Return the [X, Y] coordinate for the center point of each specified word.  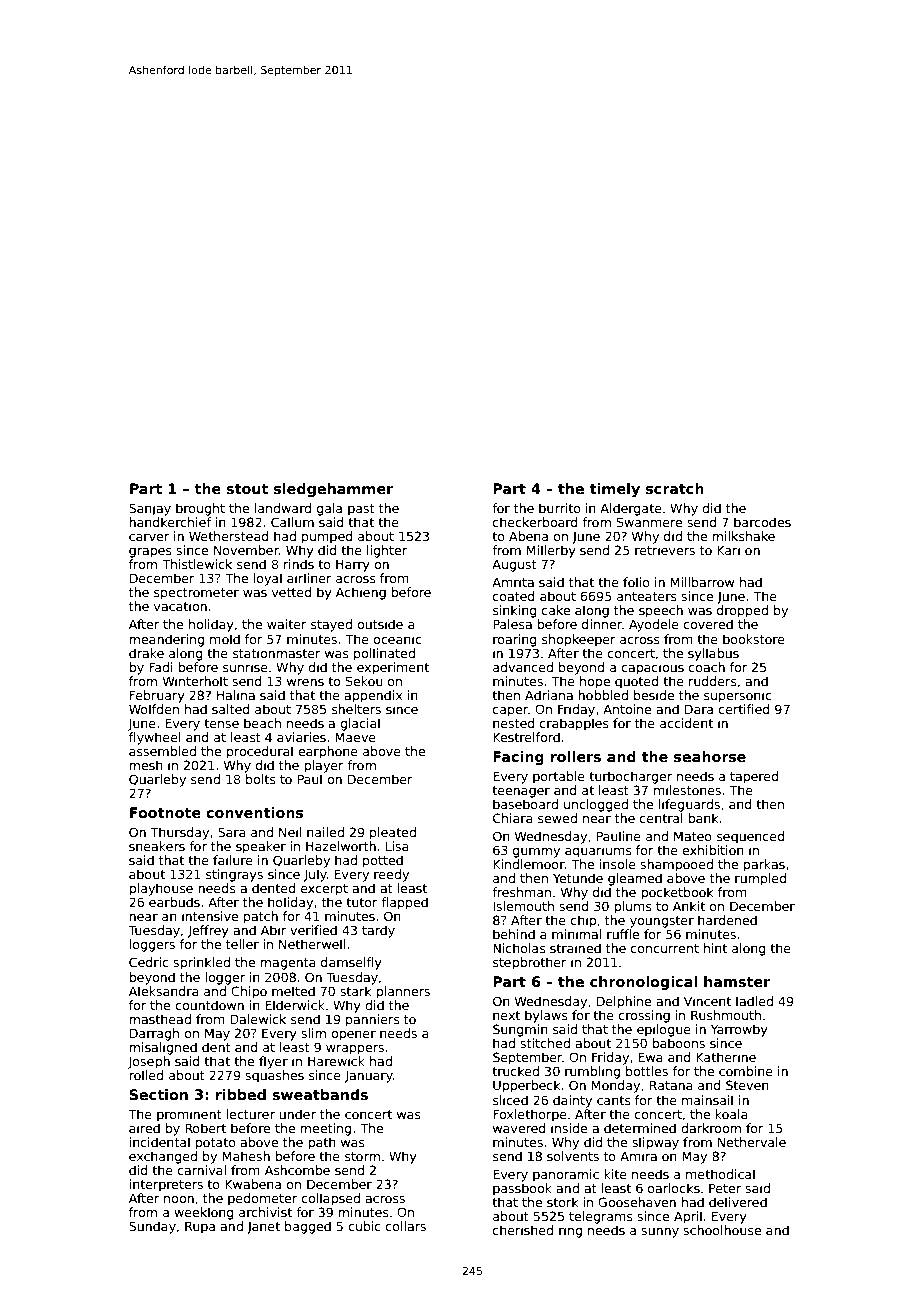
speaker [261, 847]
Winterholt [195, 681]
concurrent [665, 948]
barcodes [762, 522]
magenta [288, 964]
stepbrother [530, 963]
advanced [523, 667]
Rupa [200, 1227]
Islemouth [523, 906]
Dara [699, 709]
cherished [523, 1230]
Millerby [551, 551]
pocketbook [677, 893]
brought [200, 509]
